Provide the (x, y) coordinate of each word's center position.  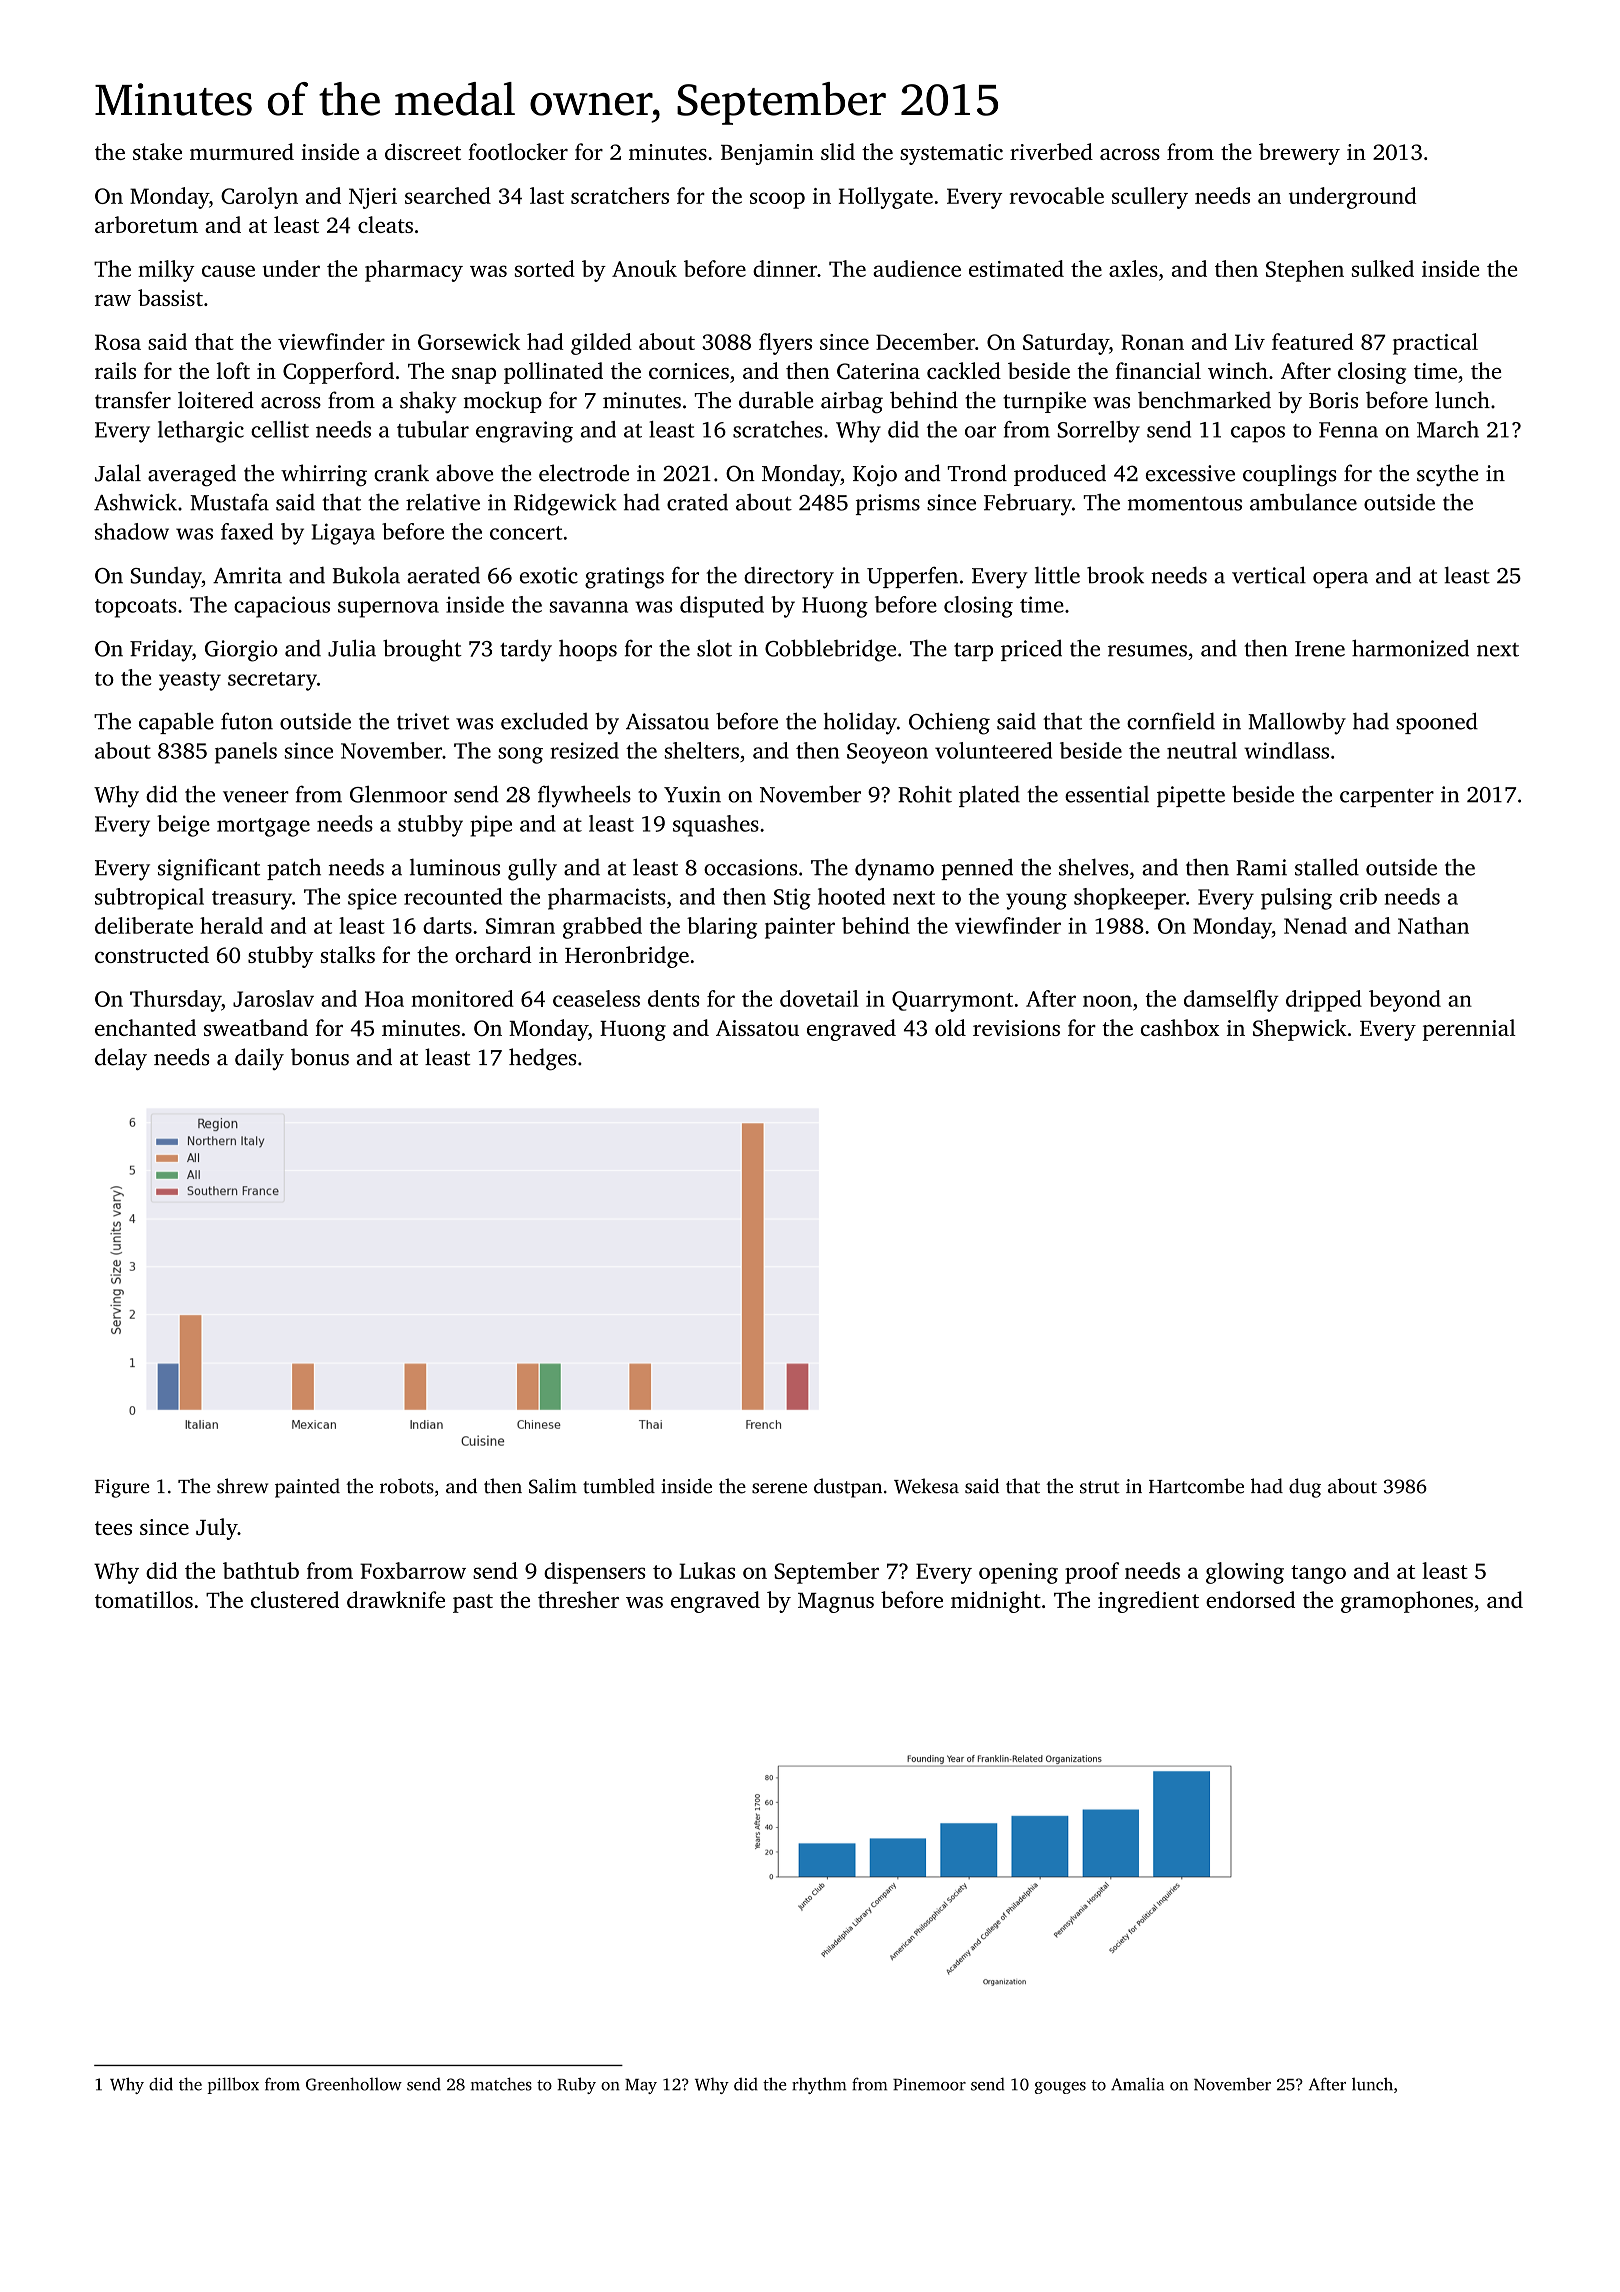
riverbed (1051, 151)
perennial (1469, 1030)
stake (157, 151)
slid (838, 151)
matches (501, 2084)
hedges (542, 1059)
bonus (320, 1057)
